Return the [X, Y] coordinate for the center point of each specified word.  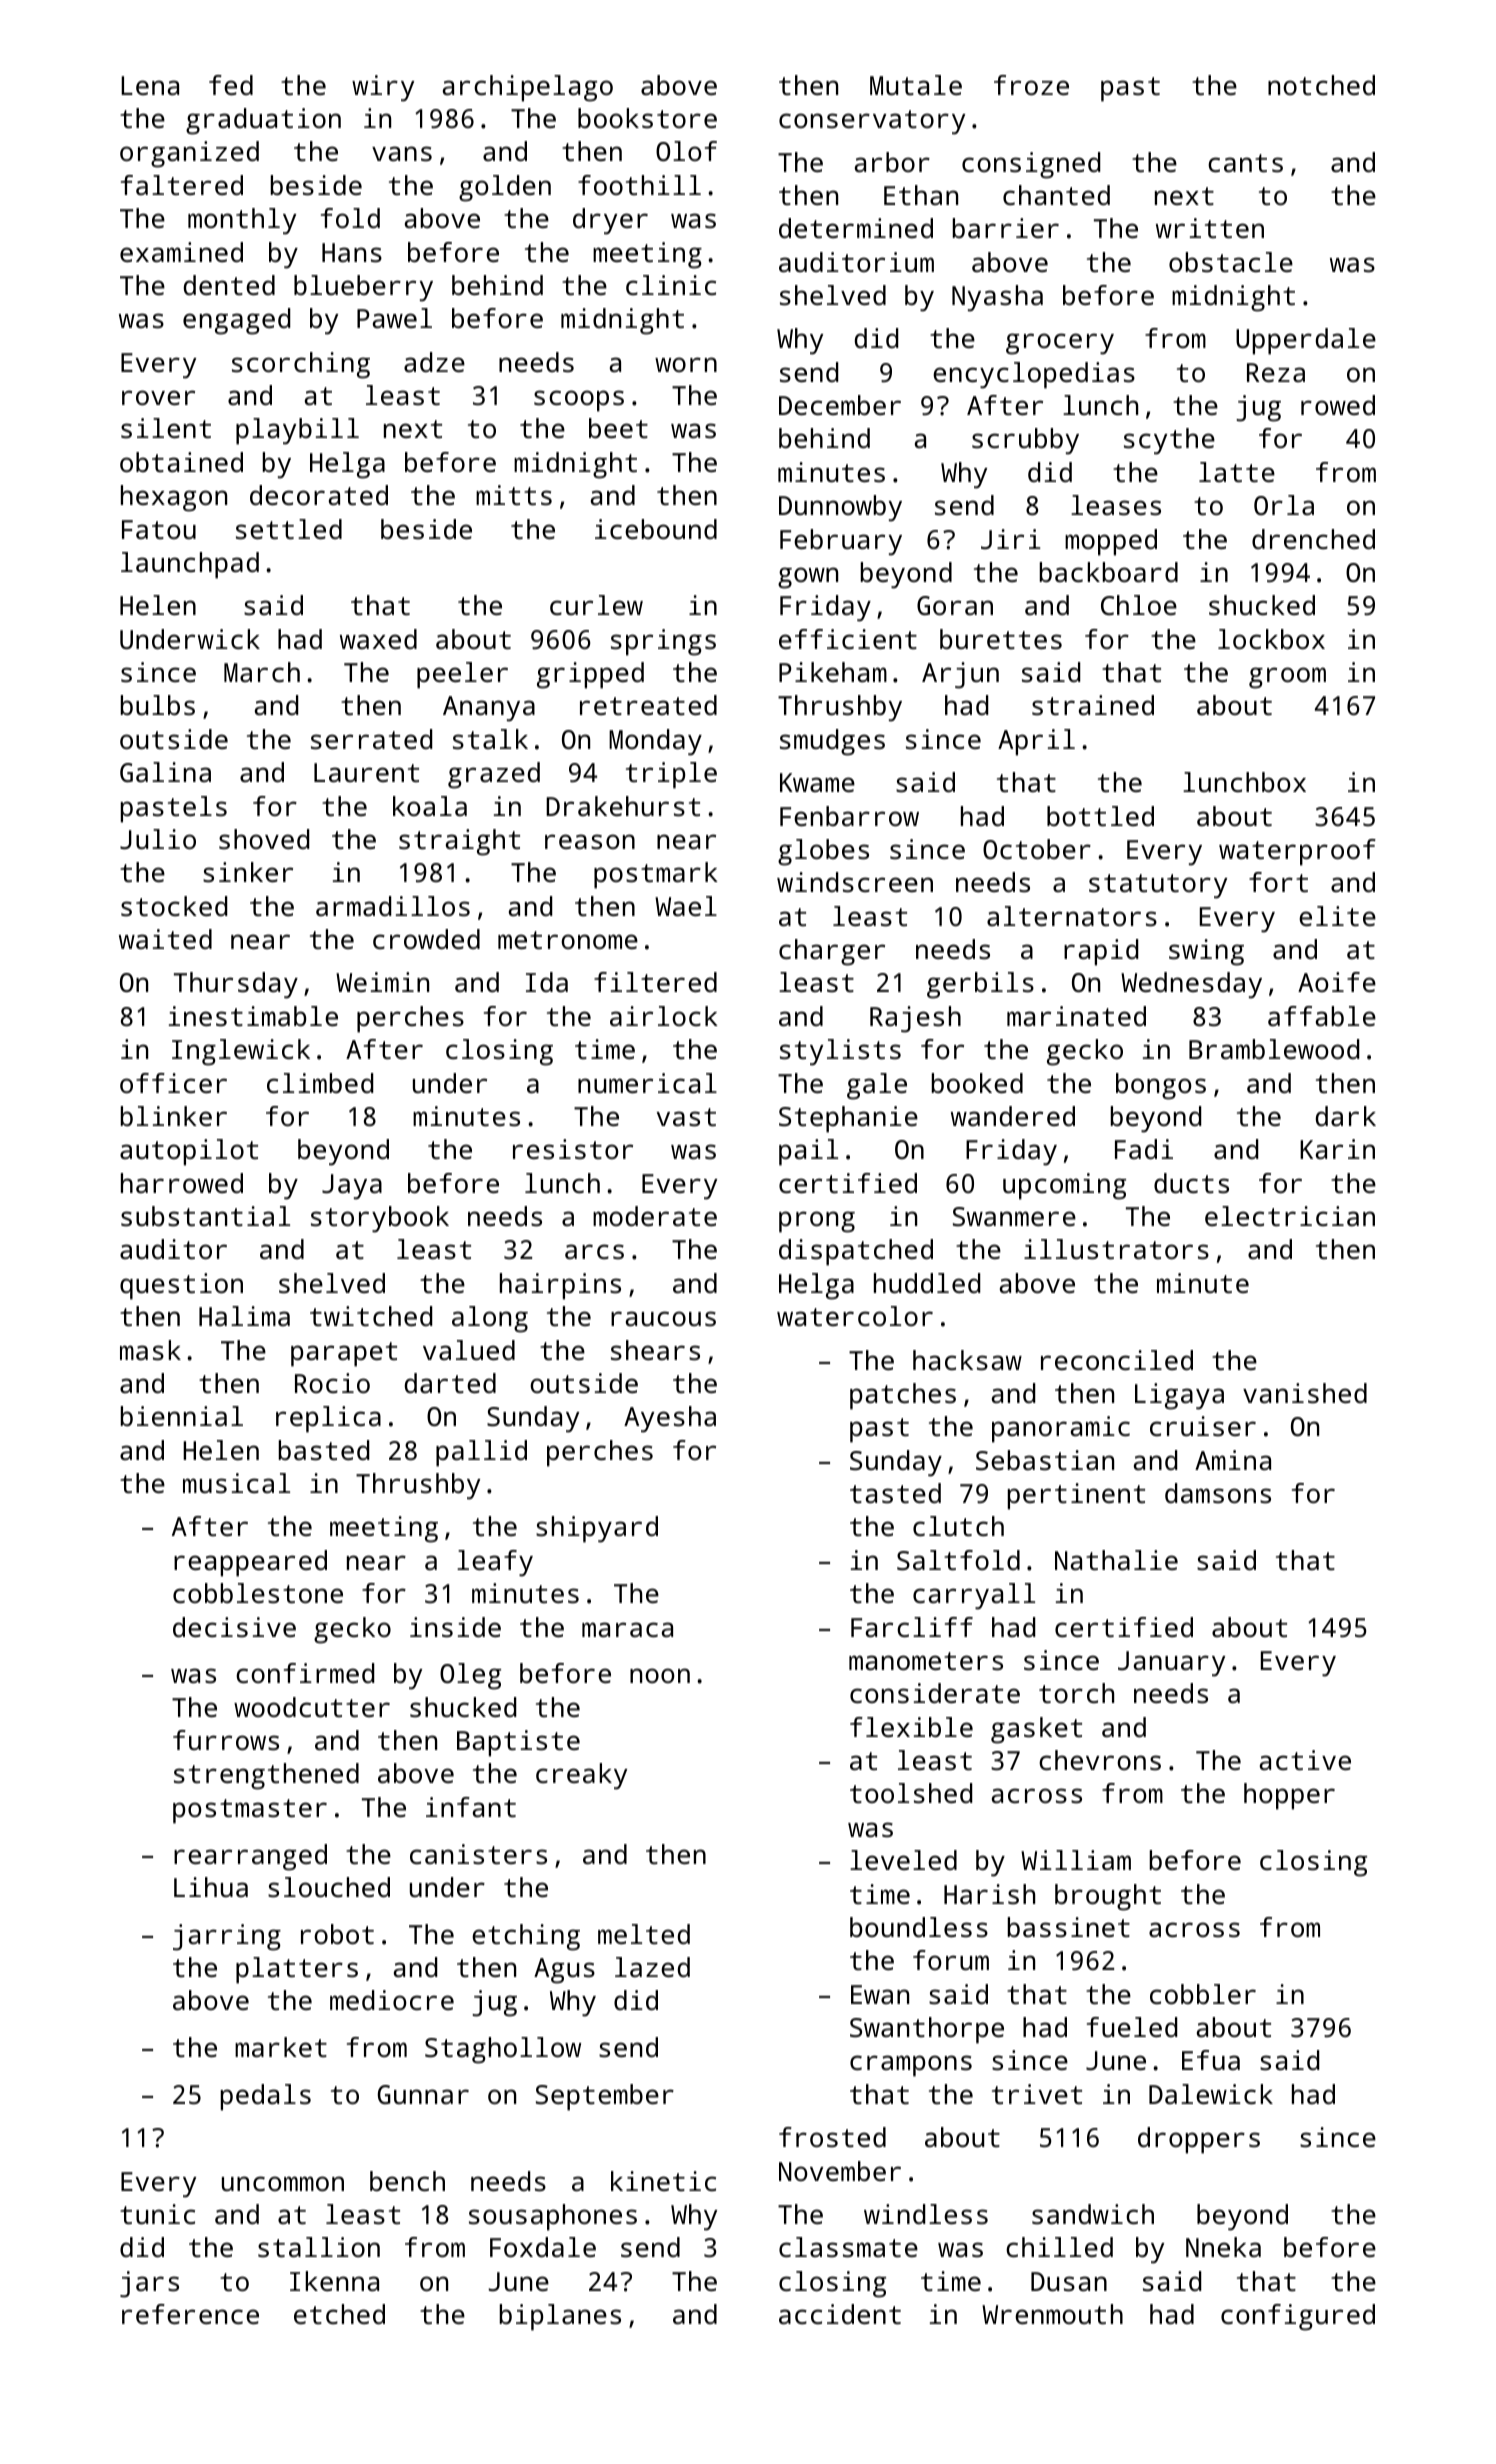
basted [324, 1450]
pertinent [1076, 1496]
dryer [610, 221]
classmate [848, 2247]
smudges [832, 742]
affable [1322, 1016]
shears [655, 1350]
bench [407, 2181]
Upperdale [1306, 341]
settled [289, 529]
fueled [1132, 2027]
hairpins [560, 1286]
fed [231, 85]
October [1037, 849]
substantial [205, 1216]
